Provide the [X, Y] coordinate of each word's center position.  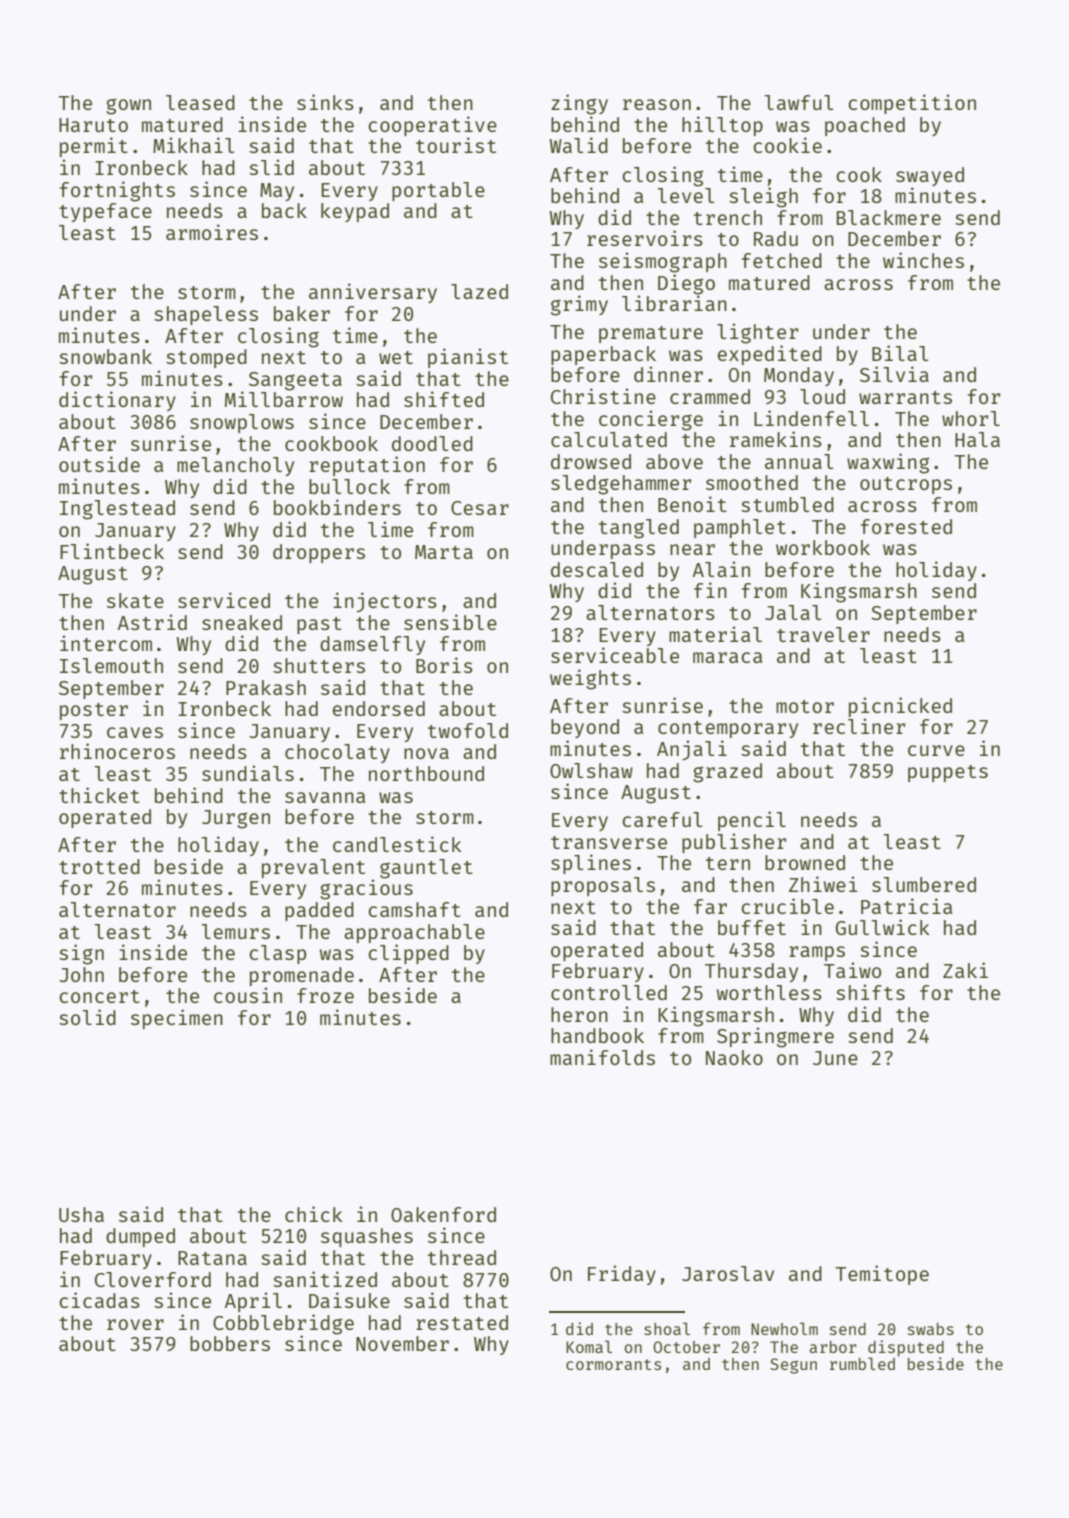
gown [128, 106]
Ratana [212, 1258]
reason [657, 104]
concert [99, 996]
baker [302, 313]
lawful [799, 102]
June [835, 1058]
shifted [444, 399]
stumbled [787, 504]
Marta [444, 552]
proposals [603, 886]
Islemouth [111, 665]
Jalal [793, 612]
